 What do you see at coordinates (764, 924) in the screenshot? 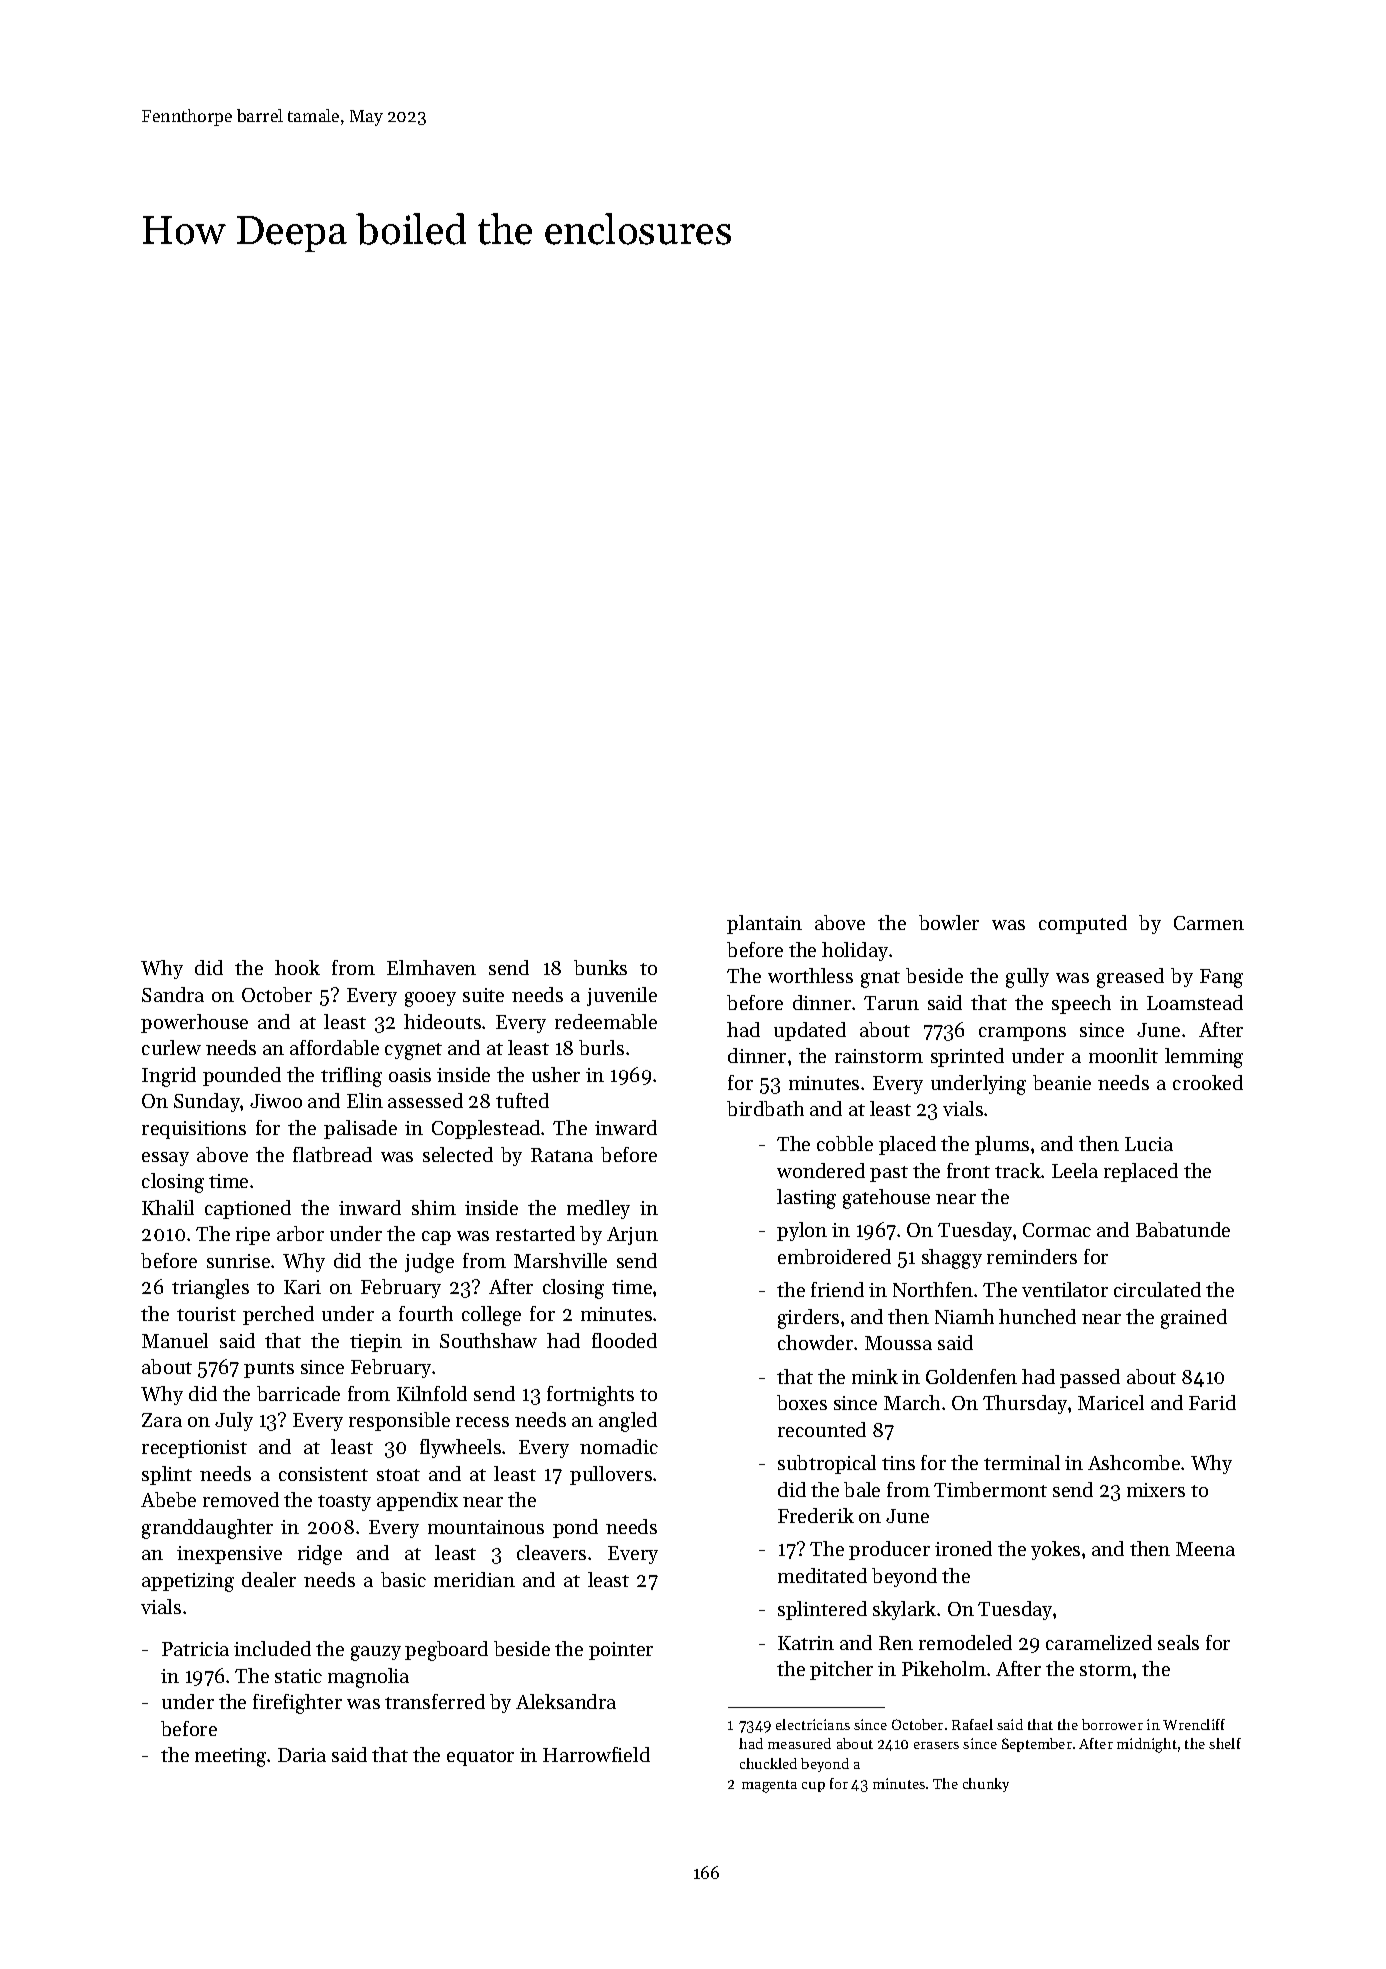
I see `plantain` at bounding box center [764, 924].
